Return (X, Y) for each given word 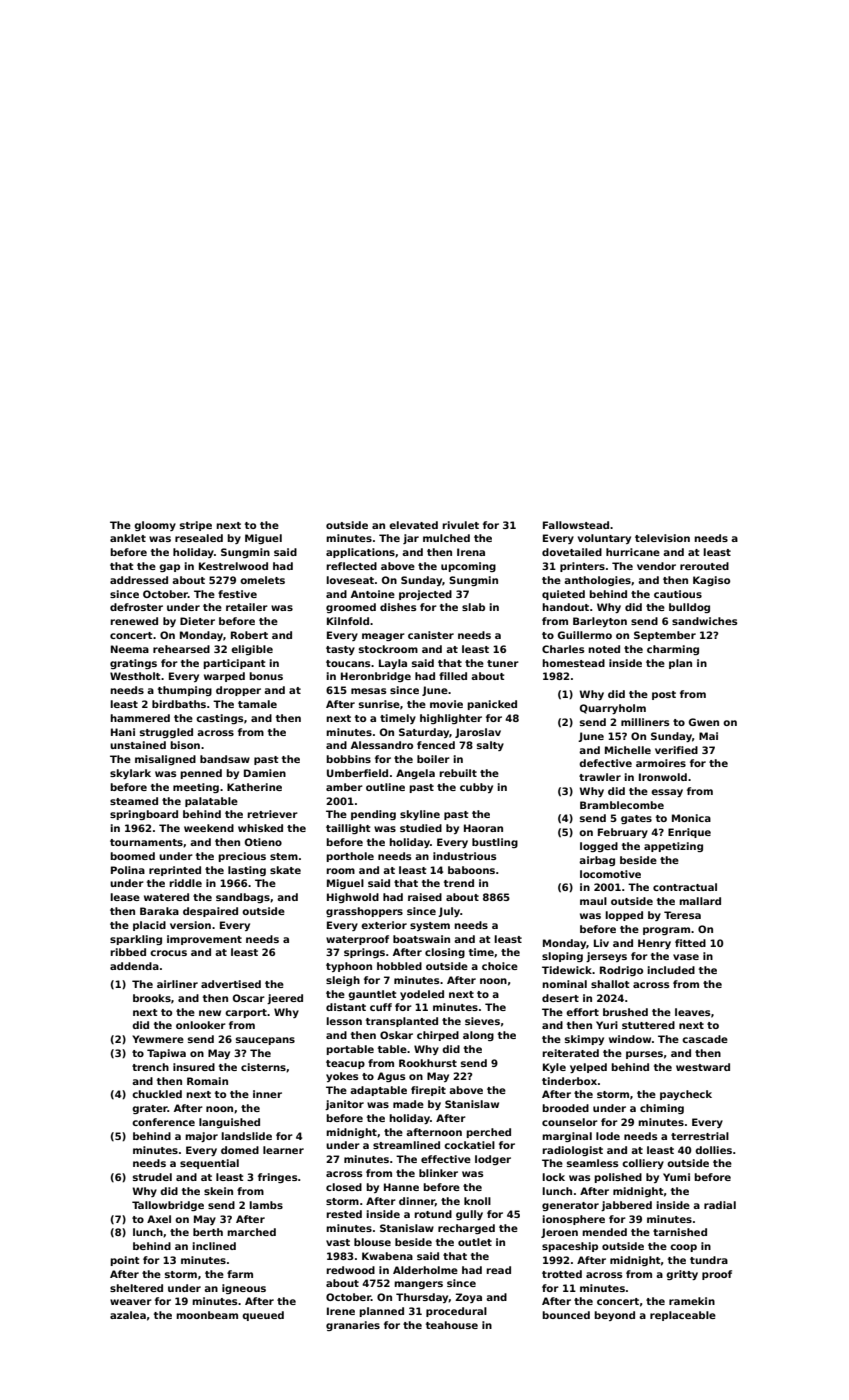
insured (194, 1067)
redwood (350, 1270)
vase (686, 957)
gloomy (155, 526)
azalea (128, 1315)
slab (473, 607)
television (662, 538)
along (478, 1036)
